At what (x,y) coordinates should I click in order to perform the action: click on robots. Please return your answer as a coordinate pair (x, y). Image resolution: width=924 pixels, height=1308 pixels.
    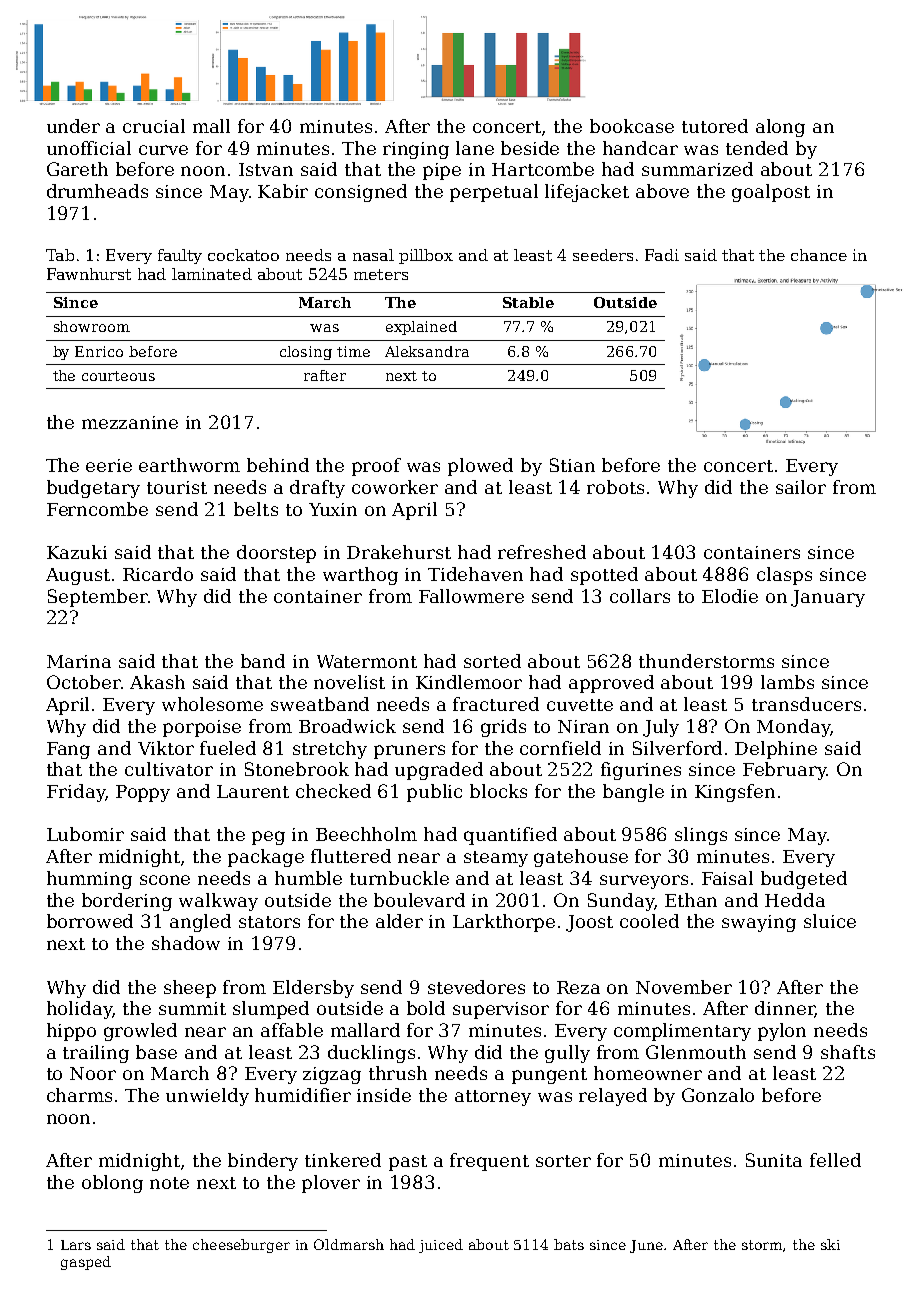
    Looking at the image, I should click on (615, 487).
